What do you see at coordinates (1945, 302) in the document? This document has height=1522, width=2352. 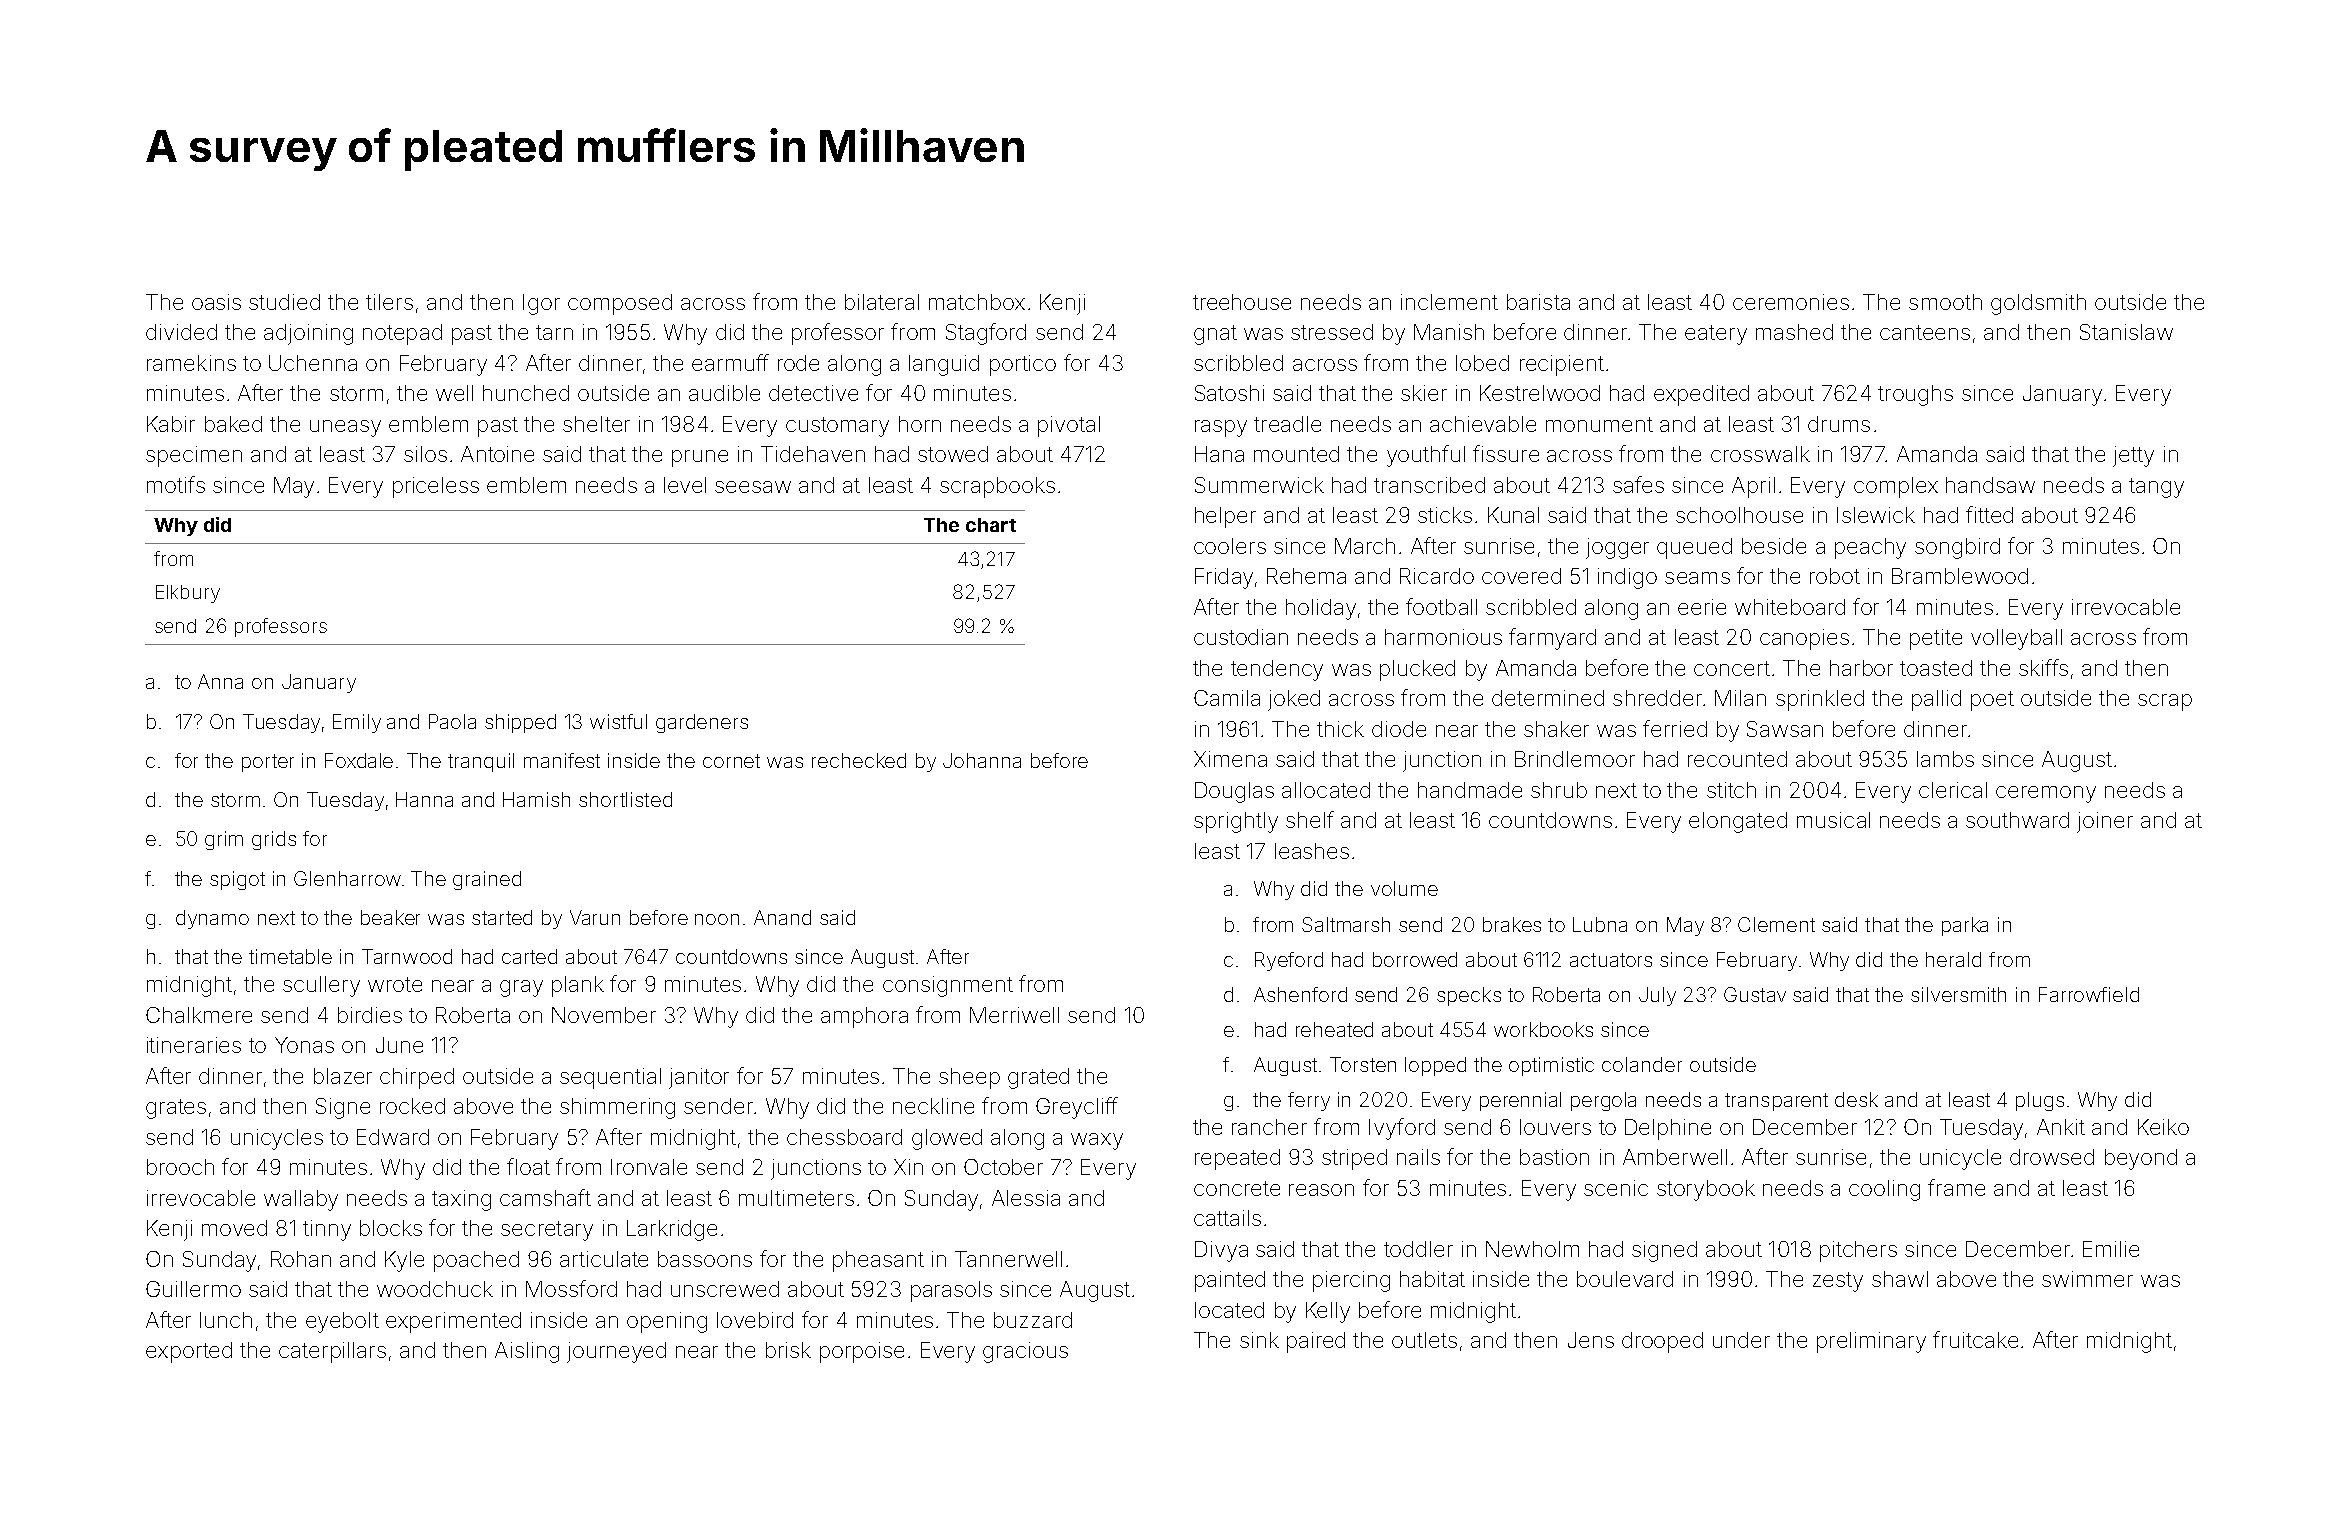 I see `smooth` at bounding box center [1945, 302].
